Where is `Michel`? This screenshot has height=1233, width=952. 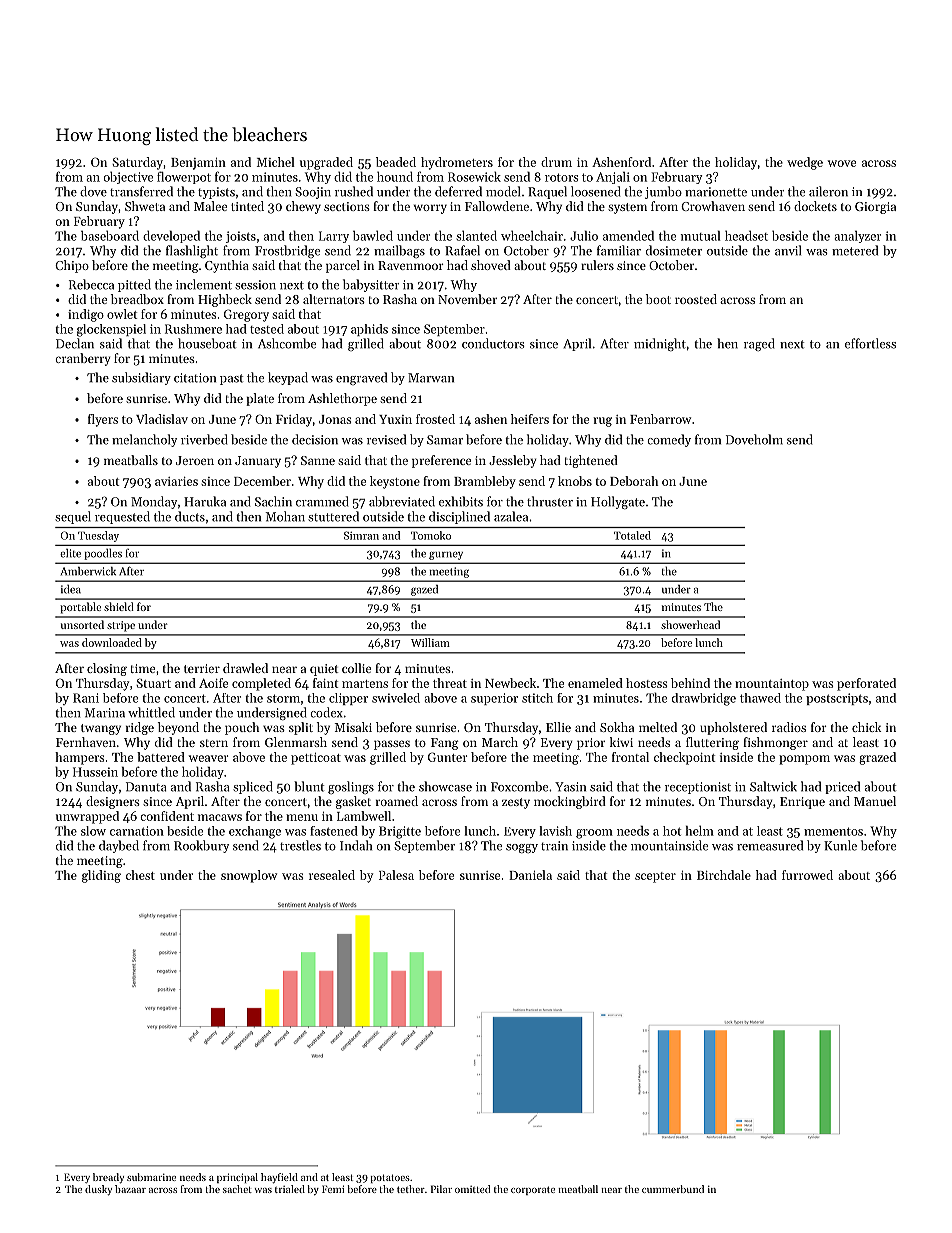
Michel is located at coordinates (276, 162).
